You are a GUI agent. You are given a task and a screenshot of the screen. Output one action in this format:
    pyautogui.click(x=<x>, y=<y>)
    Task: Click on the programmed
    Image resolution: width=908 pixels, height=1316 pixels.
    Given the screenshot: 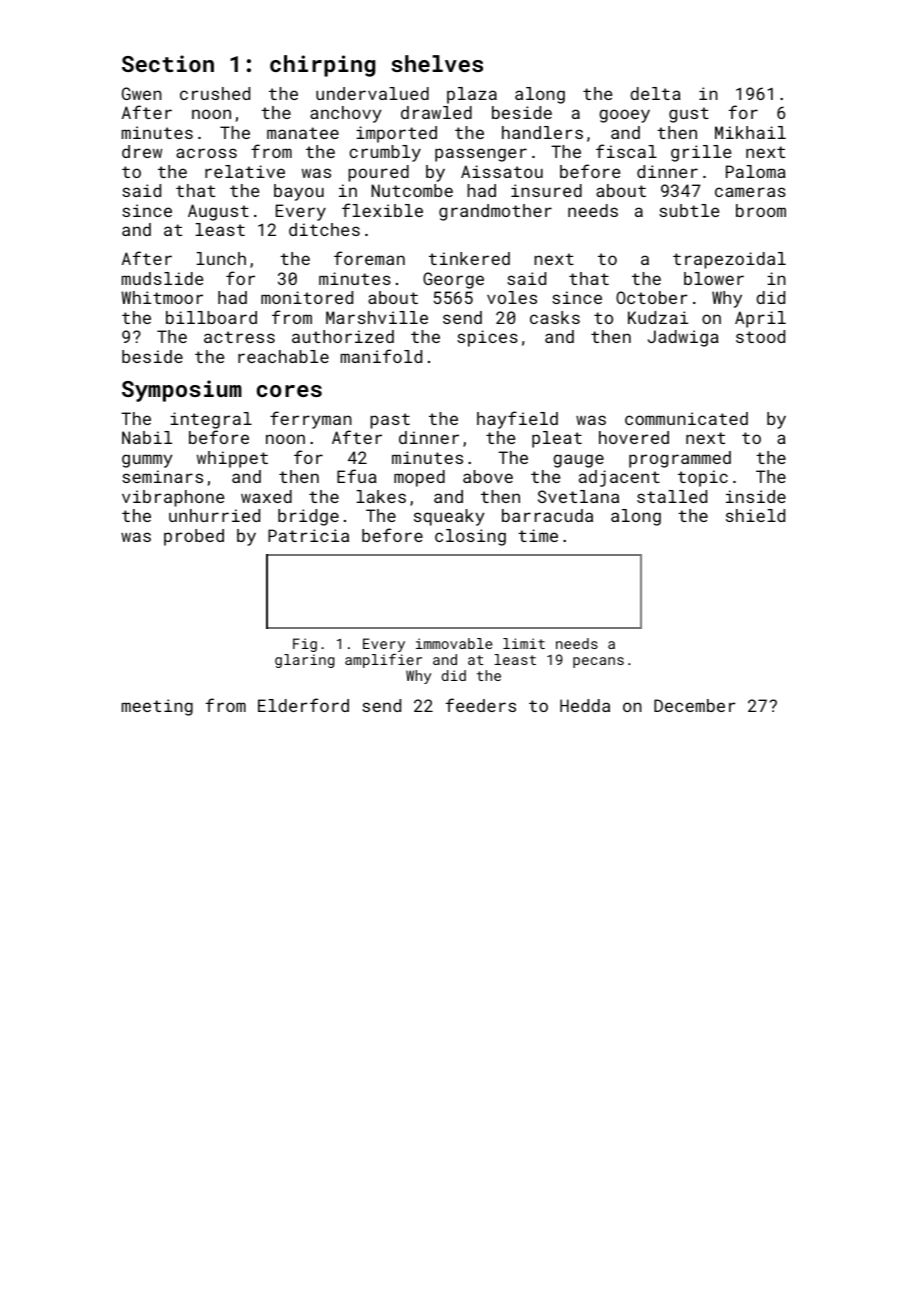 What is the action you would take?
    pyautogui.click(x=680, y=459)
